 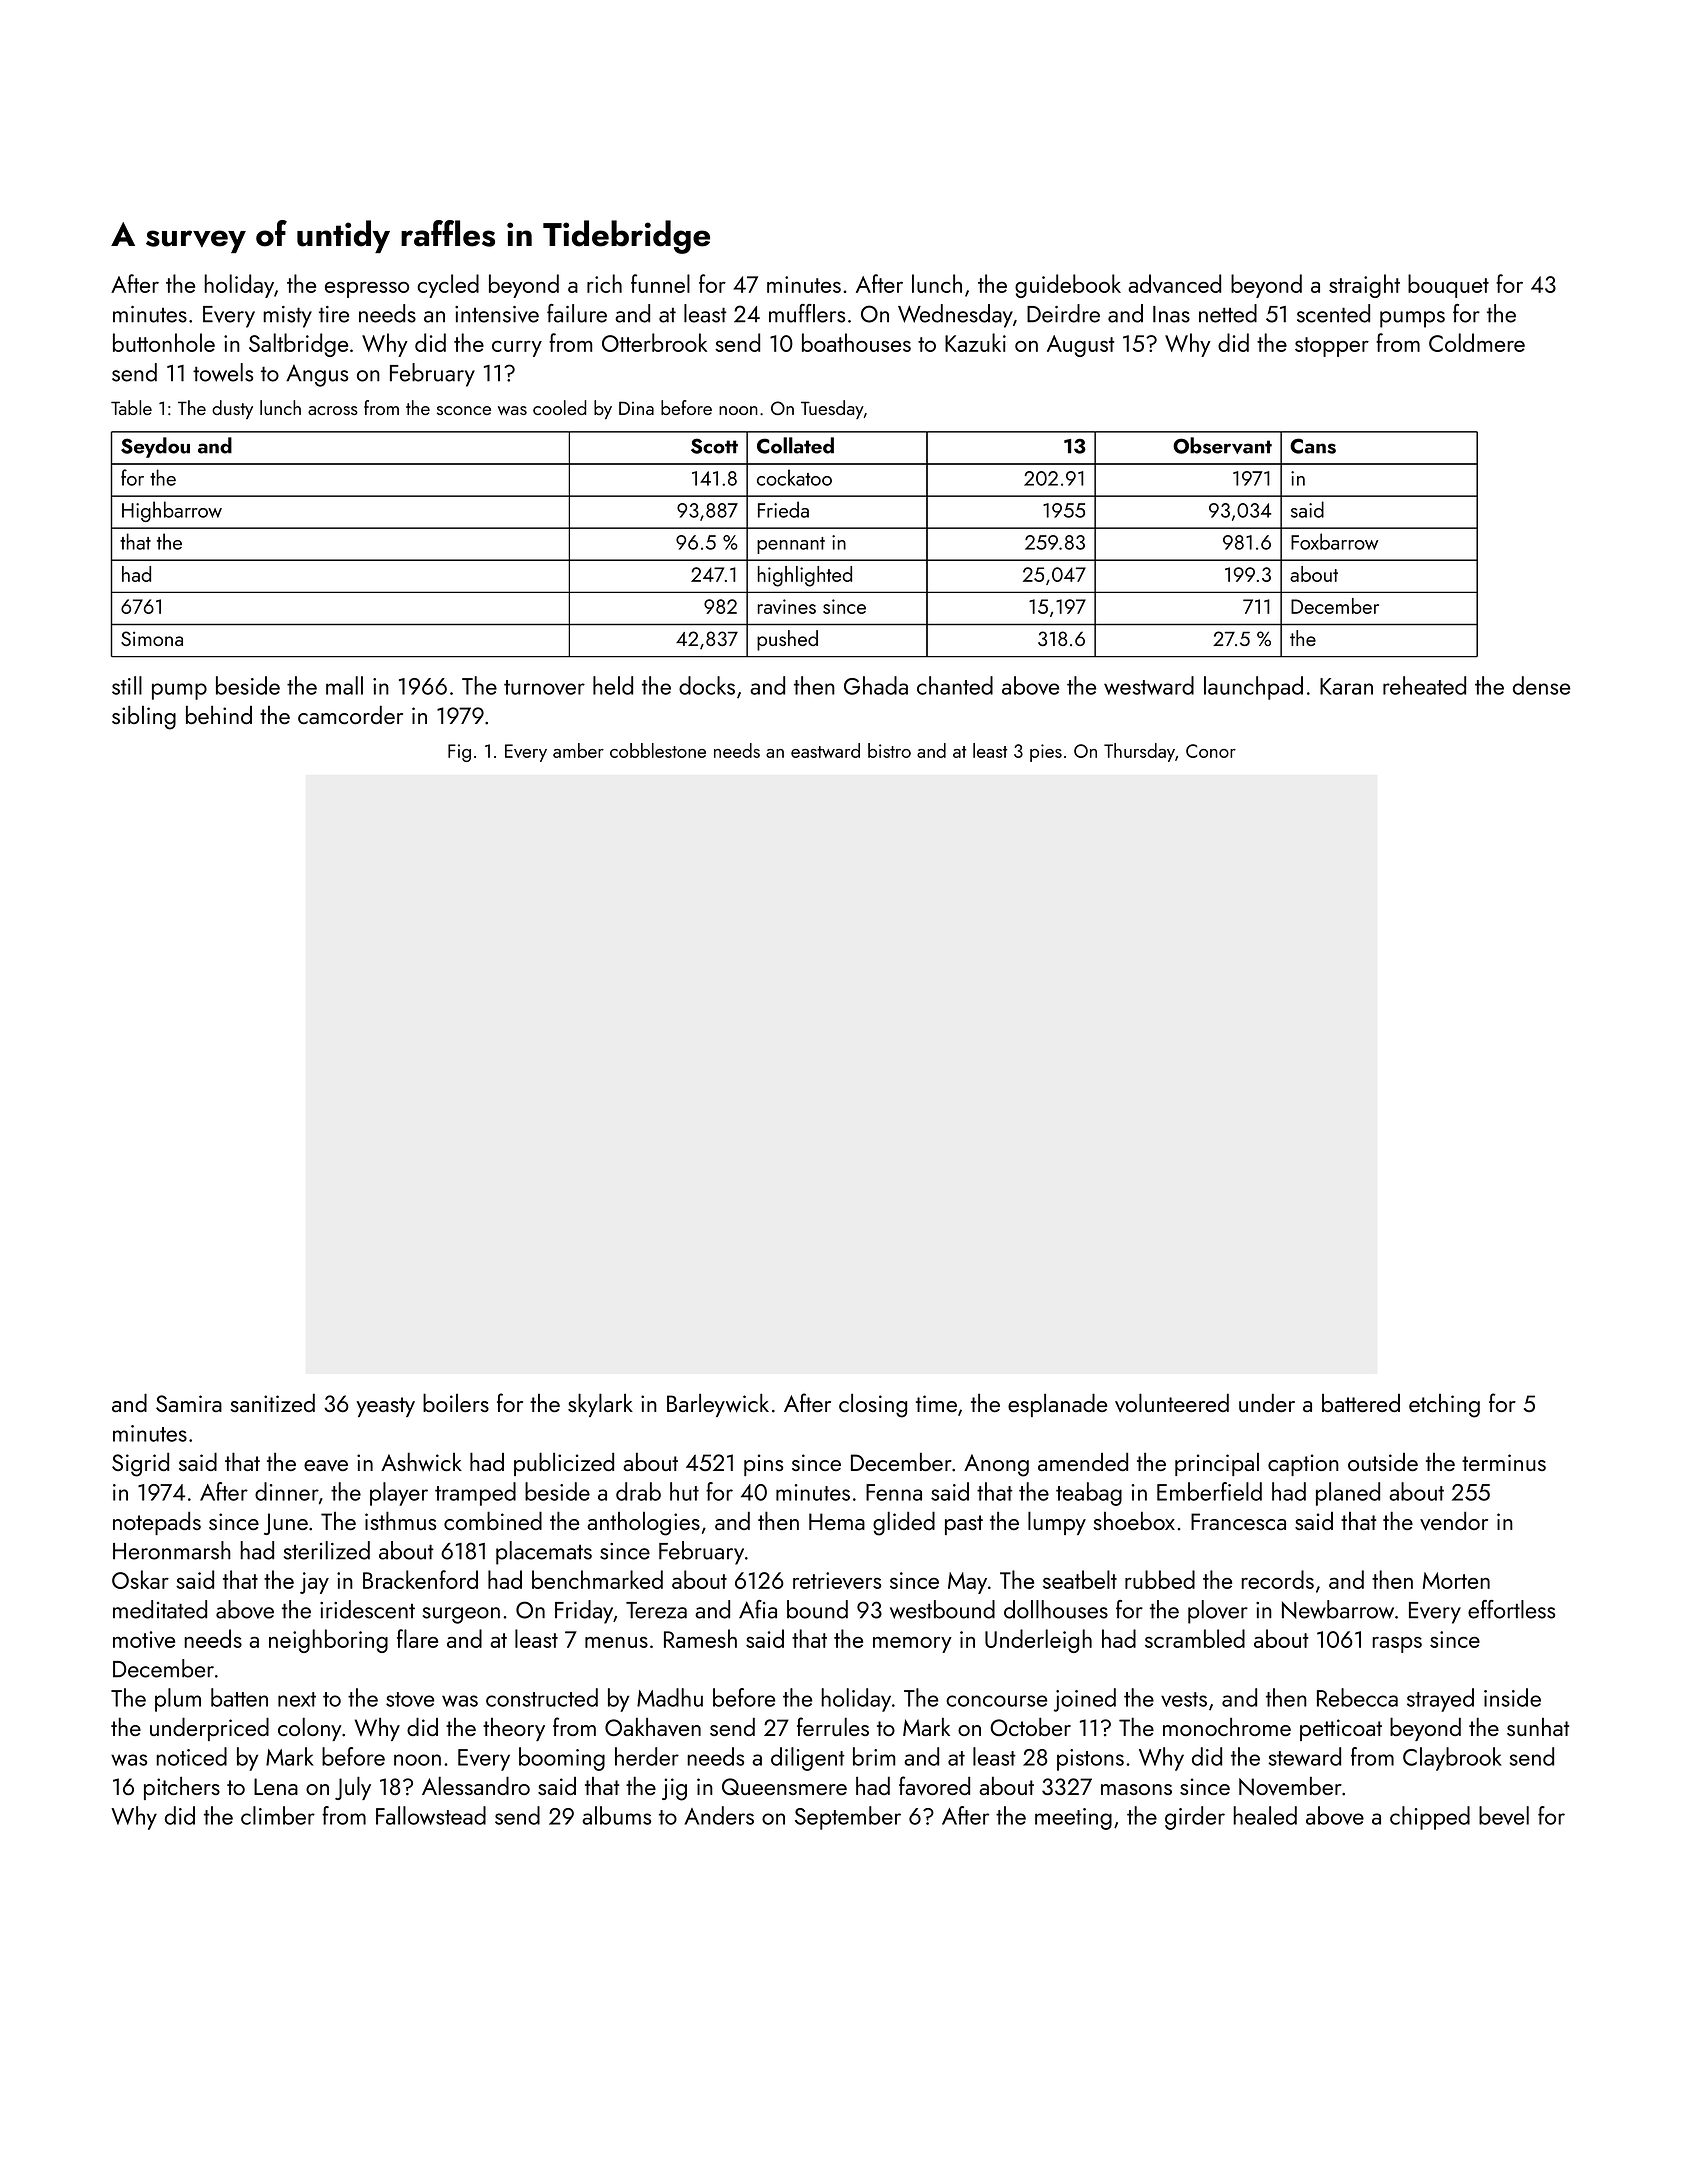 What do you see at coordinates (367, 290) in the screenshot?
I see `espresso` at bounding box center [367, 290].
